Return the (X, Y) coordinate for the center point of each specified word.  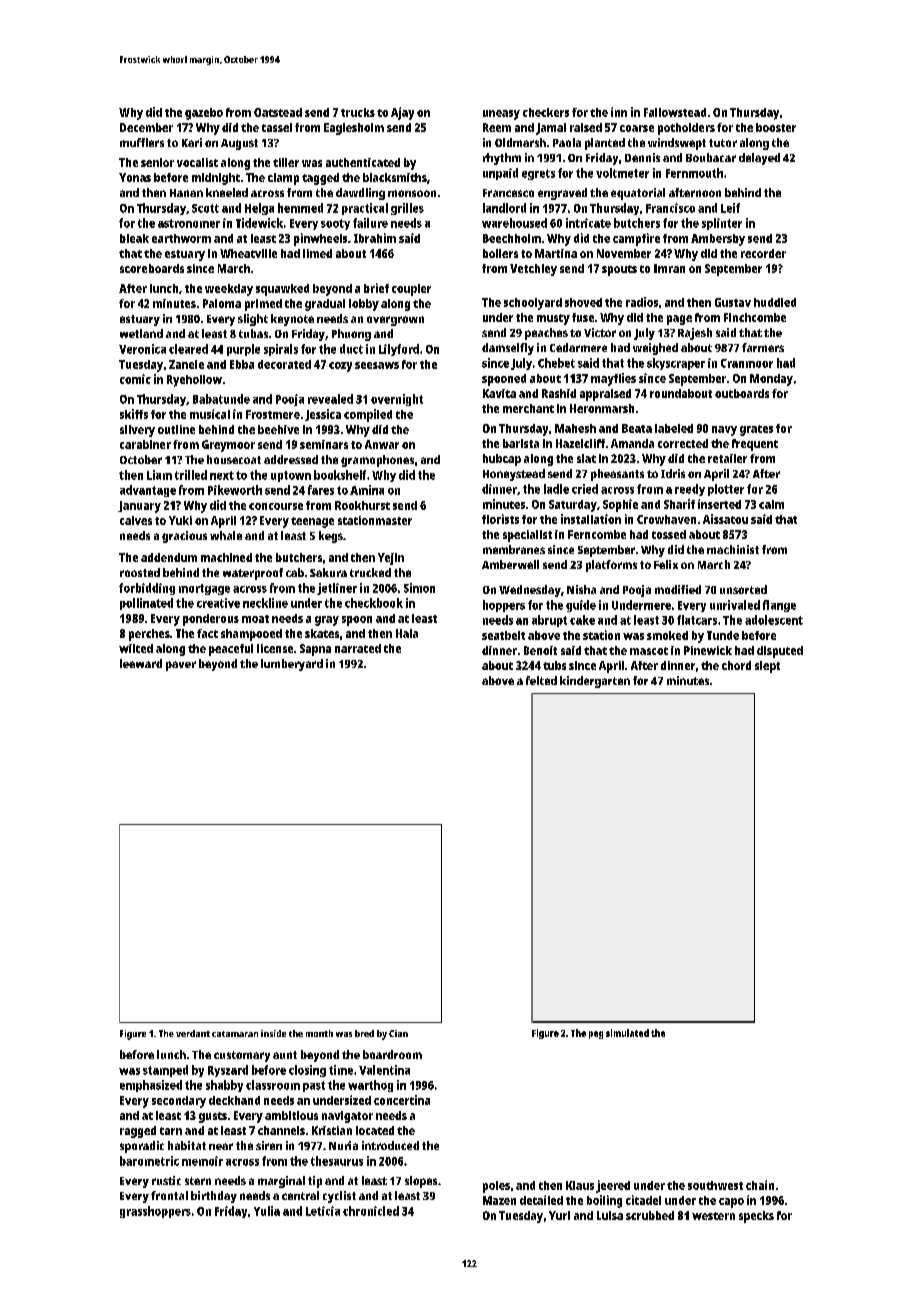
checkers (546, 112)
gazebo (204, 114)
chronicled (371, 1211)
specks (756, 1217)
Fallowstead (675, 112)
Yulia (267, 1211)
